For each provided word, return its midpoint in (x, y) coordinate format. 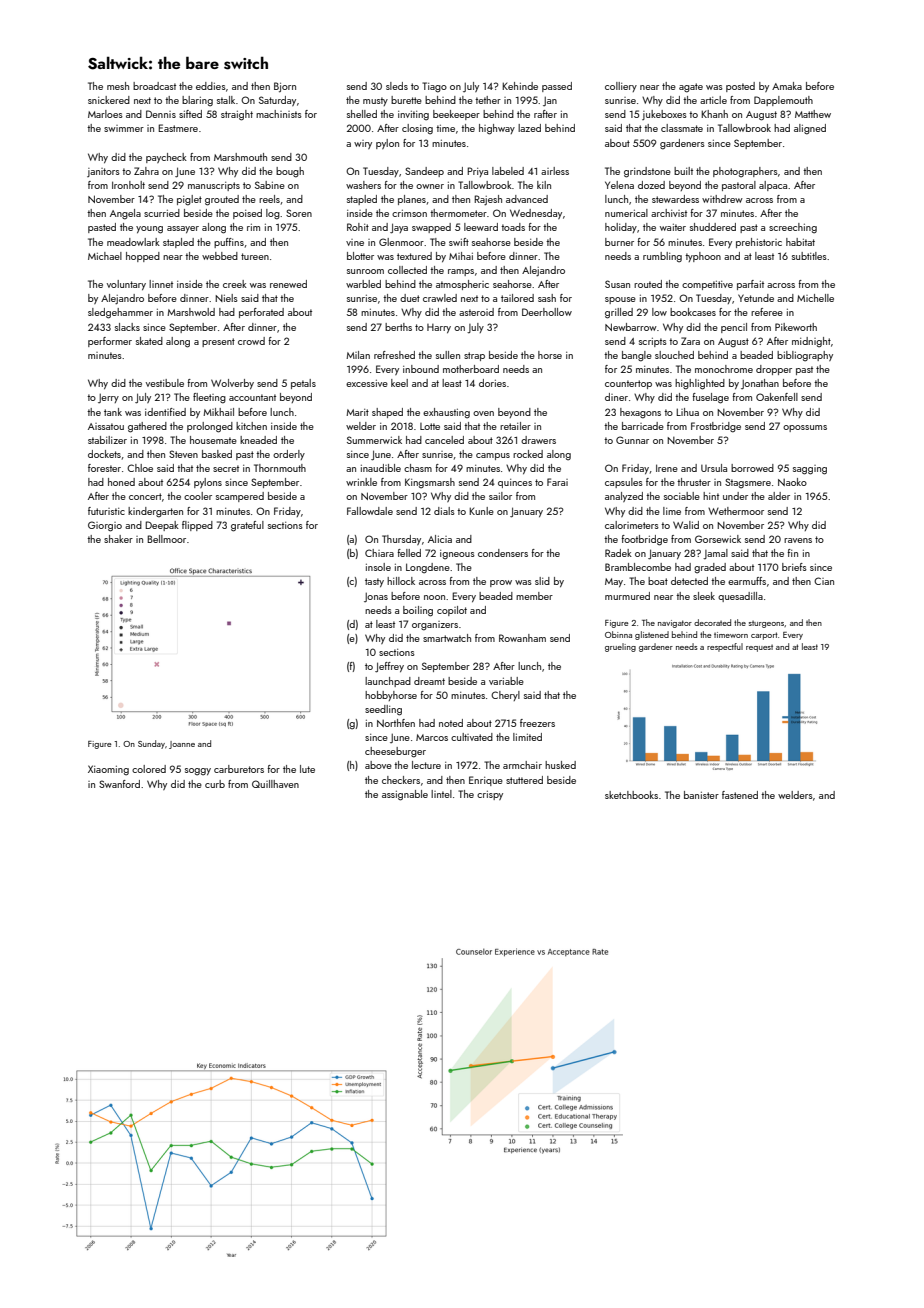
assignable (405, 795)
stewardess (675, 199)
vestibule (165, 383)
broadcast (154, 86)
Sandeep (424, 172)
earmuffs (747, 581)
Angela (125, 214)
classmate (682, 128)
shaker (118, 539)
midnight (811, 342)
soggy (198, 772)
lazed (529, 128)
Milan (358, 355)
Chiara (379, 553)
